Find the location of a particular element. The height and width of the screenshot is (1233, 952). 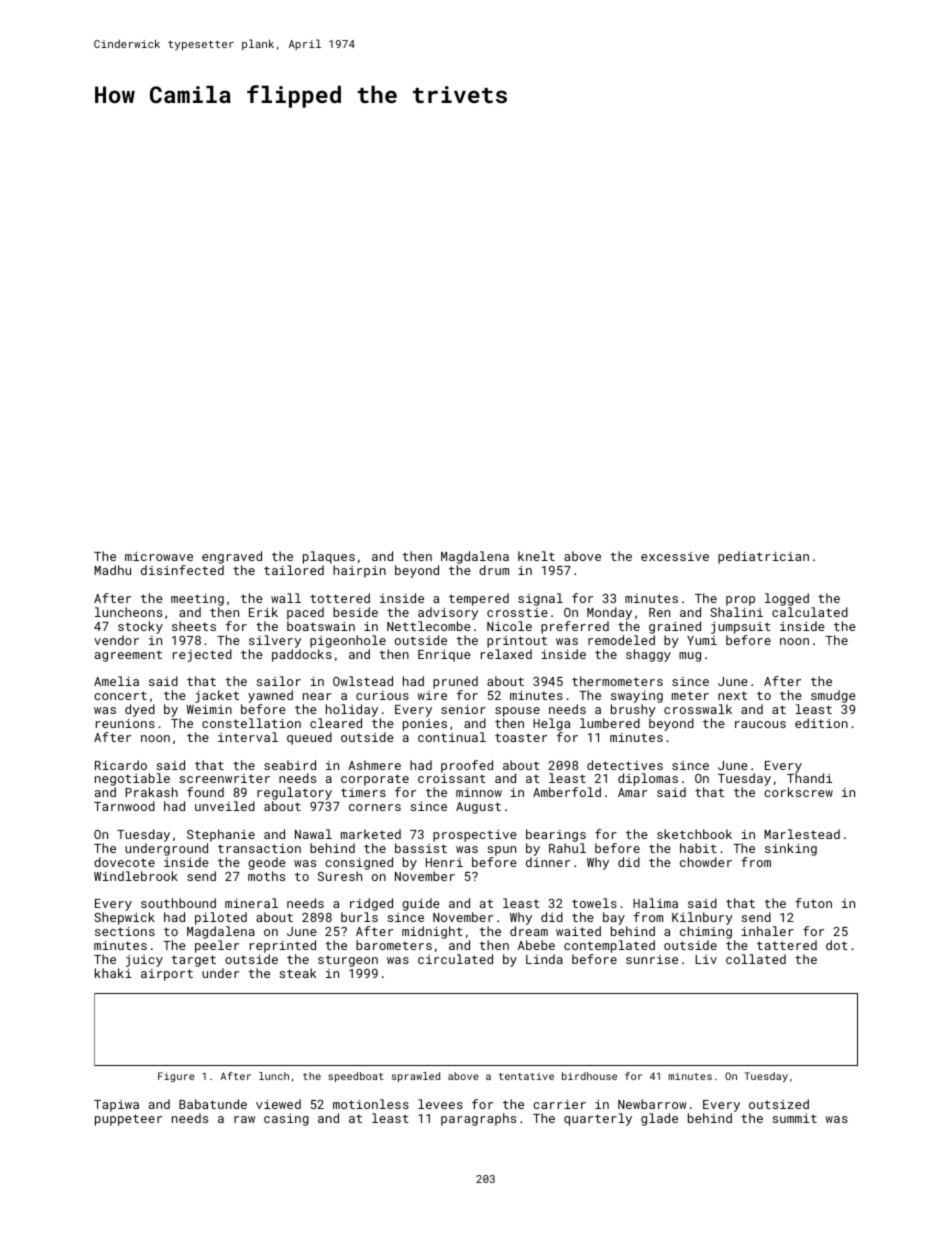

pruned is located at coordinates (455, 682).
